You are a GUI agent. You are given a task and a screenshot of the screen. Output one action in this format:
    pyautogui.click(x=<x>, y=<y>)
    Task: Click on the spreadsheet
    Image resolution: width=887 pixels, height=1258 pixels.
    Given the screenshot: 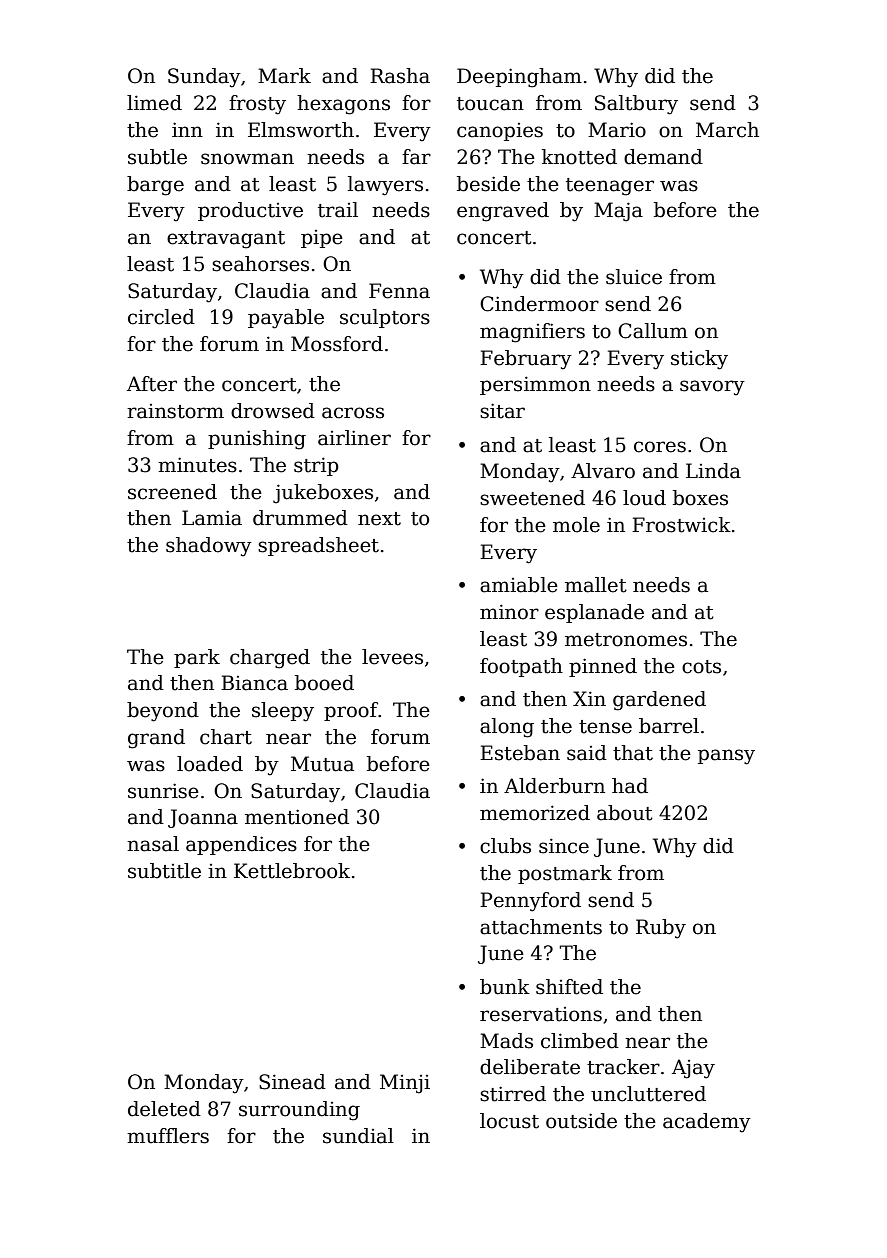 What is the action you would take?
    pyautogui.click(x=318, y=546)
